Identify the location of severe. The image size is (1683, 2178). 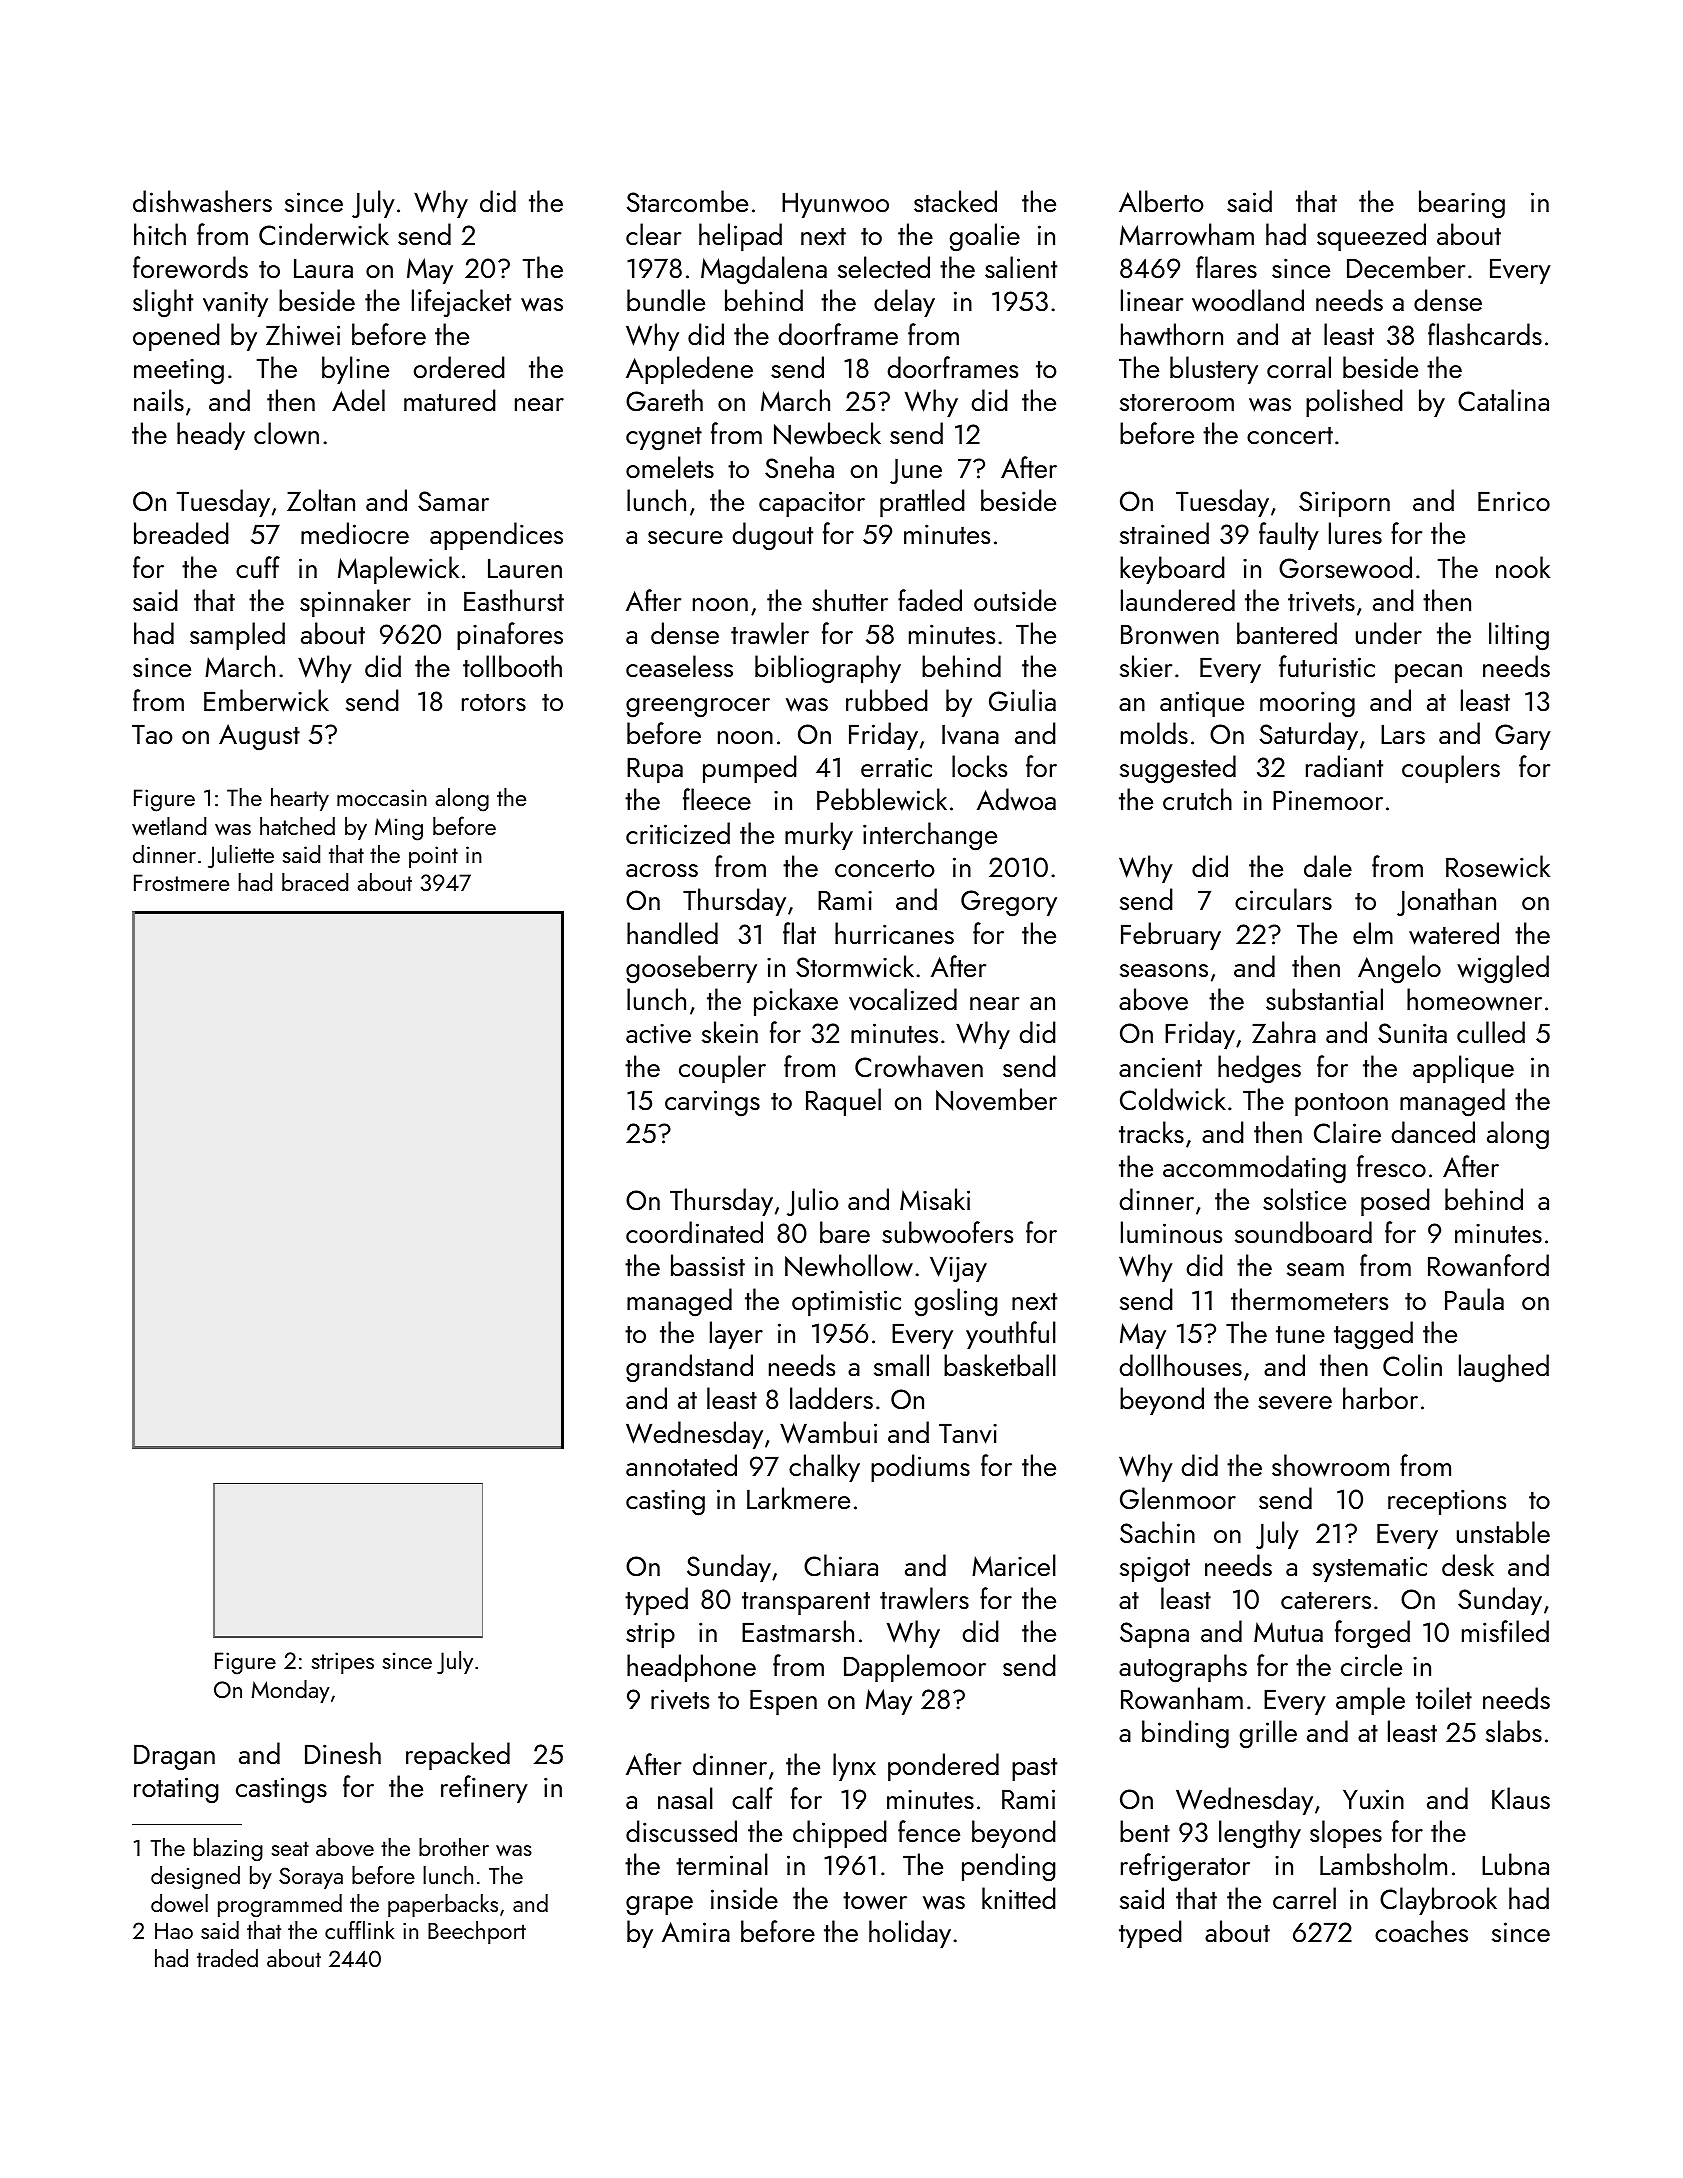
(1295, 1403).
